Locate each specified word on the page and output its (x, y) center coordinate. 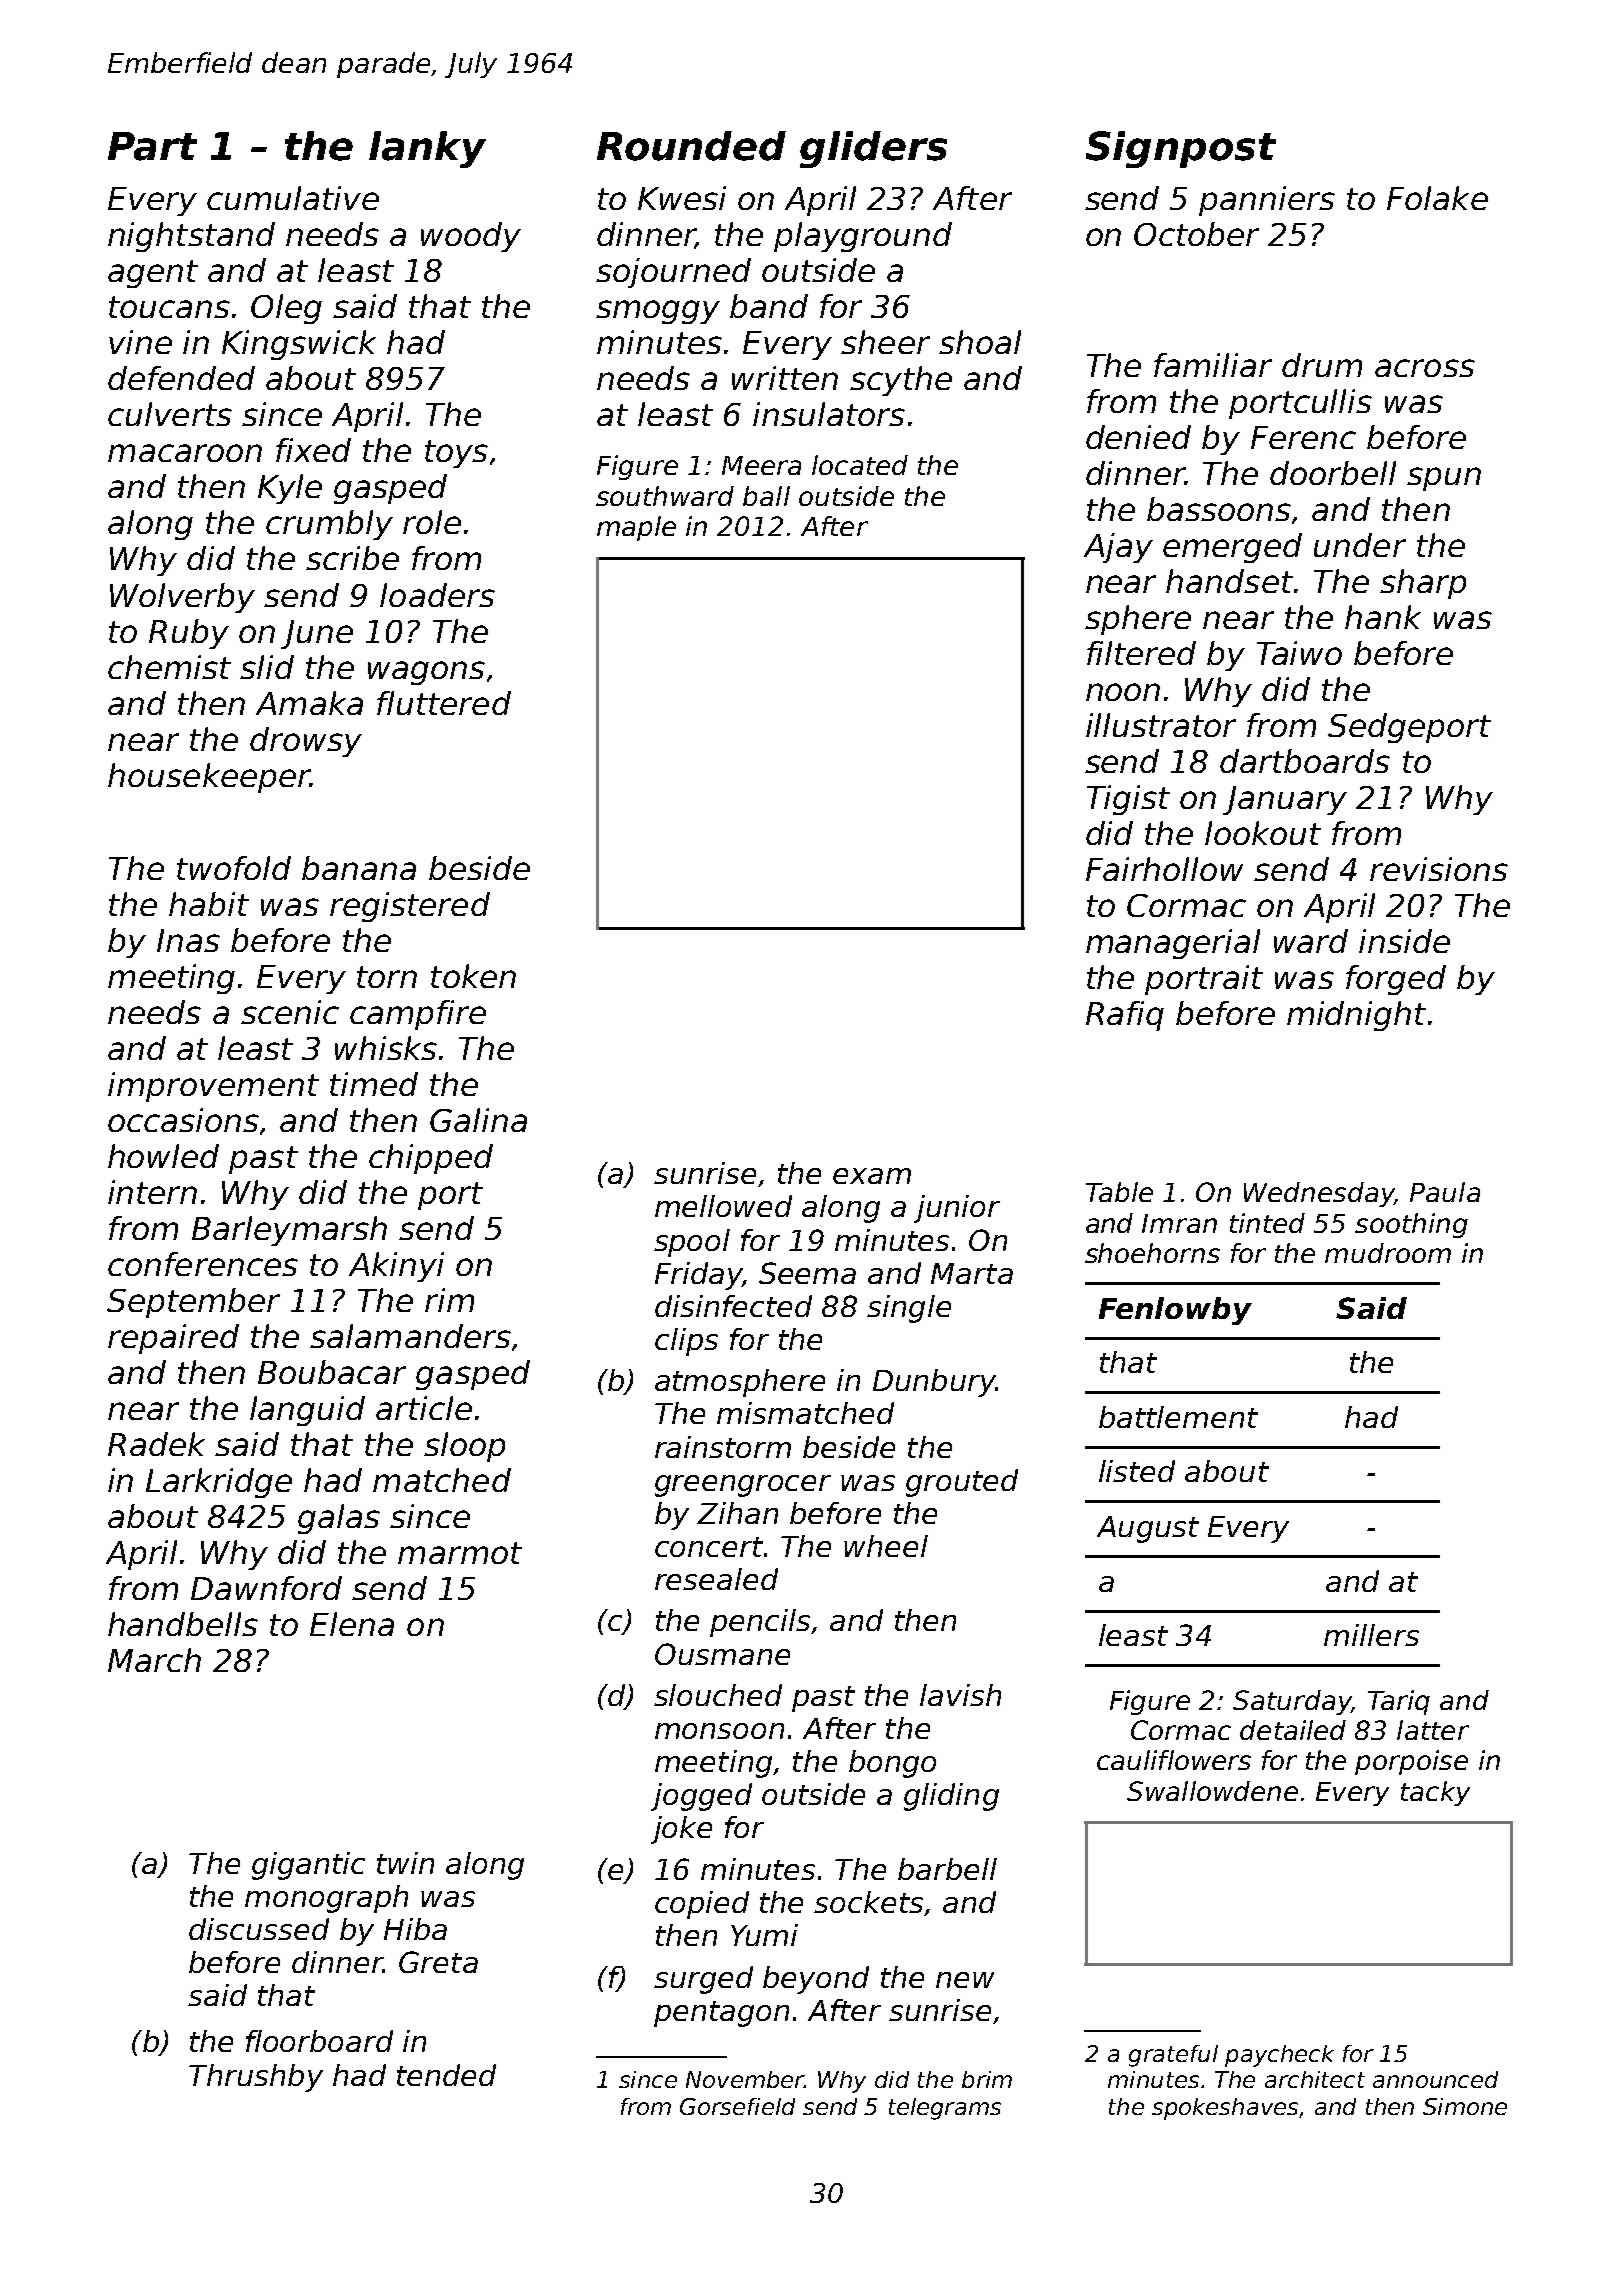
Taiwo (1299, 653)
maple (636, 528)
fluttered (444, 703)
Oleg (286, 309)
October (1196, 234)
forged (1396, 980)
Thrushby (256, 2078)
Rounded (691, 146)
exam (872, 1176)
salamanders (410, 1336)
